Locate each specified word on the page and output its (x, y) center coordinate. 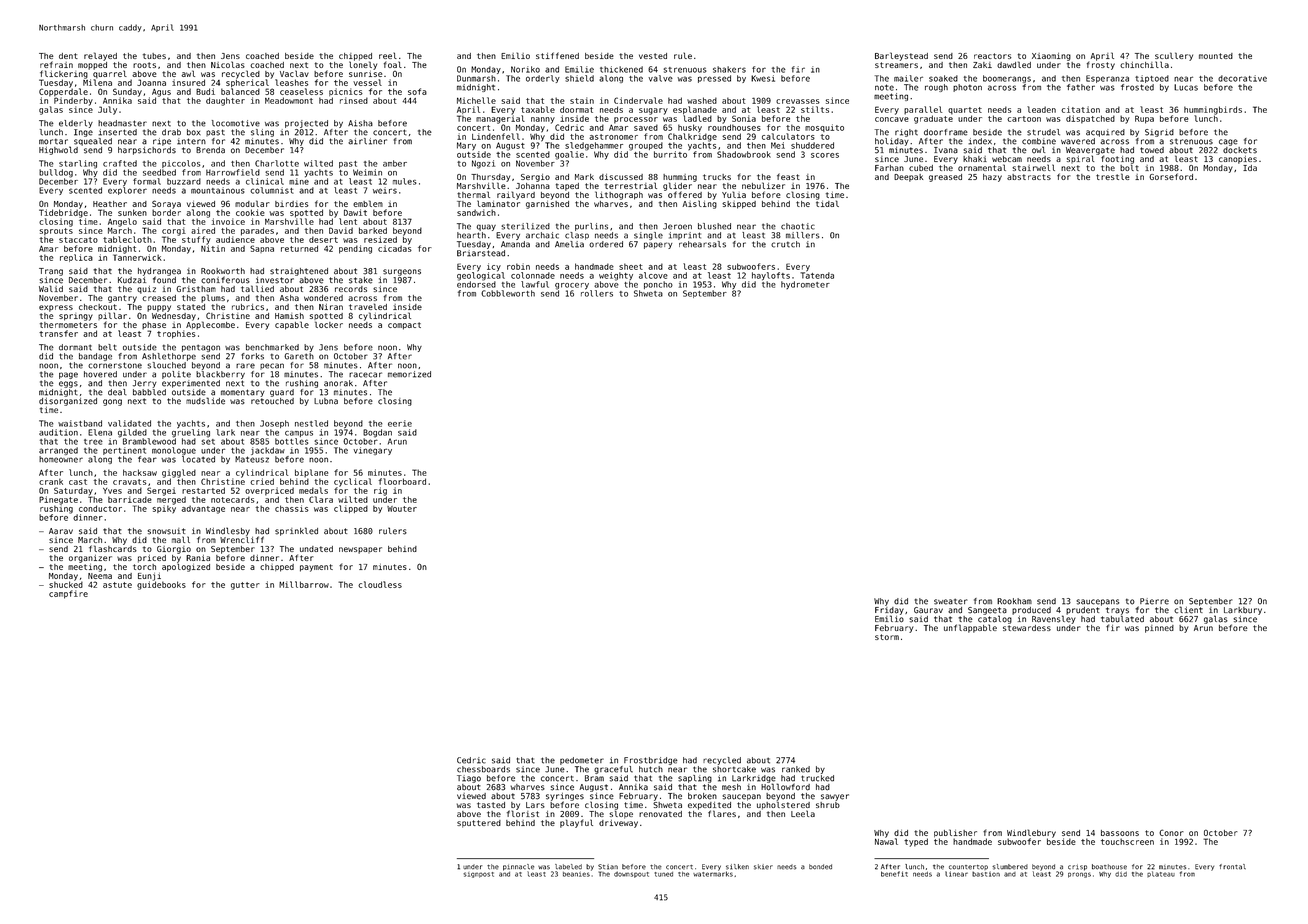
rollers (597, 293)
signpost (478, 875)
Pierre (1154, 601)
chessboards (483, 769)
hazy (992, 178)
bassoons (1120, 833)
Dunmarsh (476, 78)
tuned (664, 874)
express (56, 308)
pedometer (582, 761)
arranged (58, 451)
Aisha (360, 123)
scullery (1174, 56)
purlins (591, 227)
